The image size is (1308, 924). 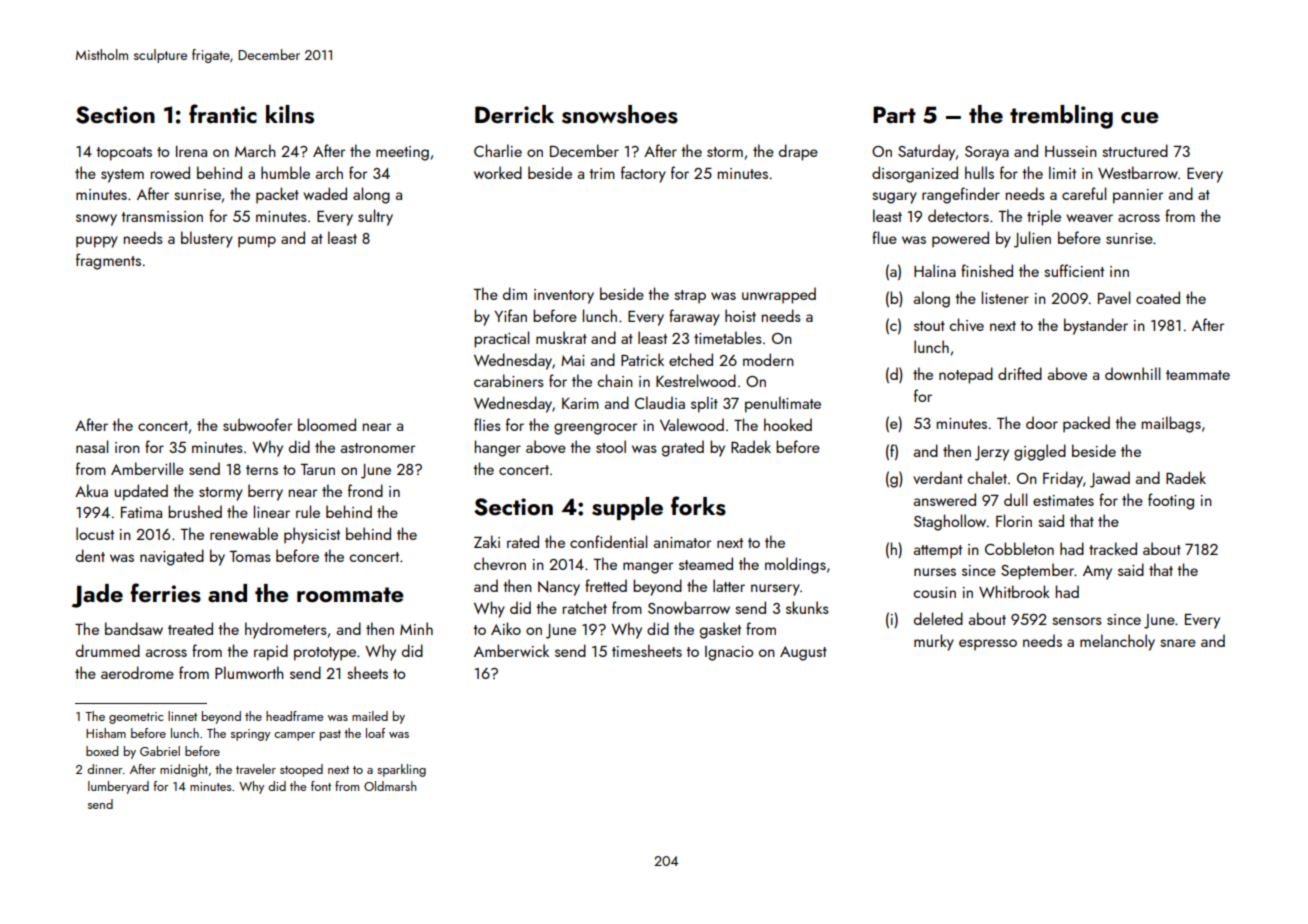 What do you see at coordinates (894, 114) in the screenshot?
I see `Part` at bounding box center [894, 114].
